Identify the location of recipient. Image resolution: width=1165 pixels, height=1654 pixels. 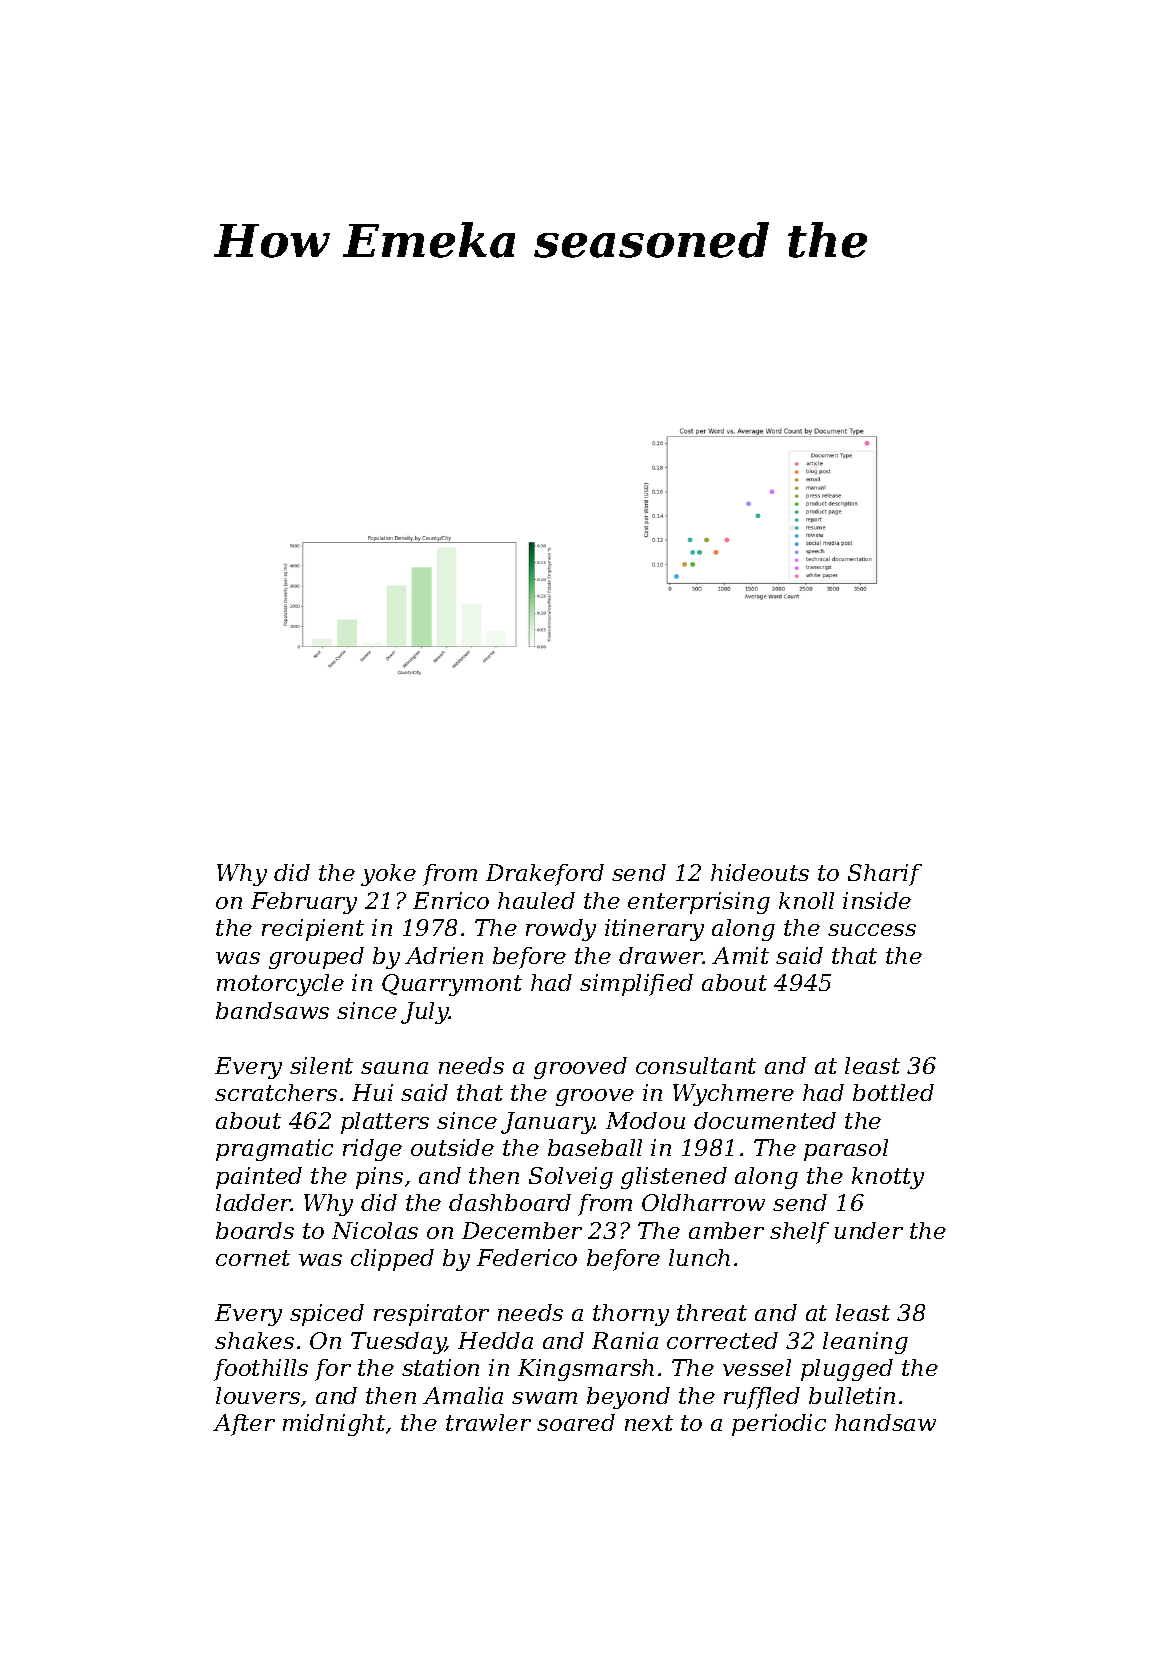
(313, 930).
